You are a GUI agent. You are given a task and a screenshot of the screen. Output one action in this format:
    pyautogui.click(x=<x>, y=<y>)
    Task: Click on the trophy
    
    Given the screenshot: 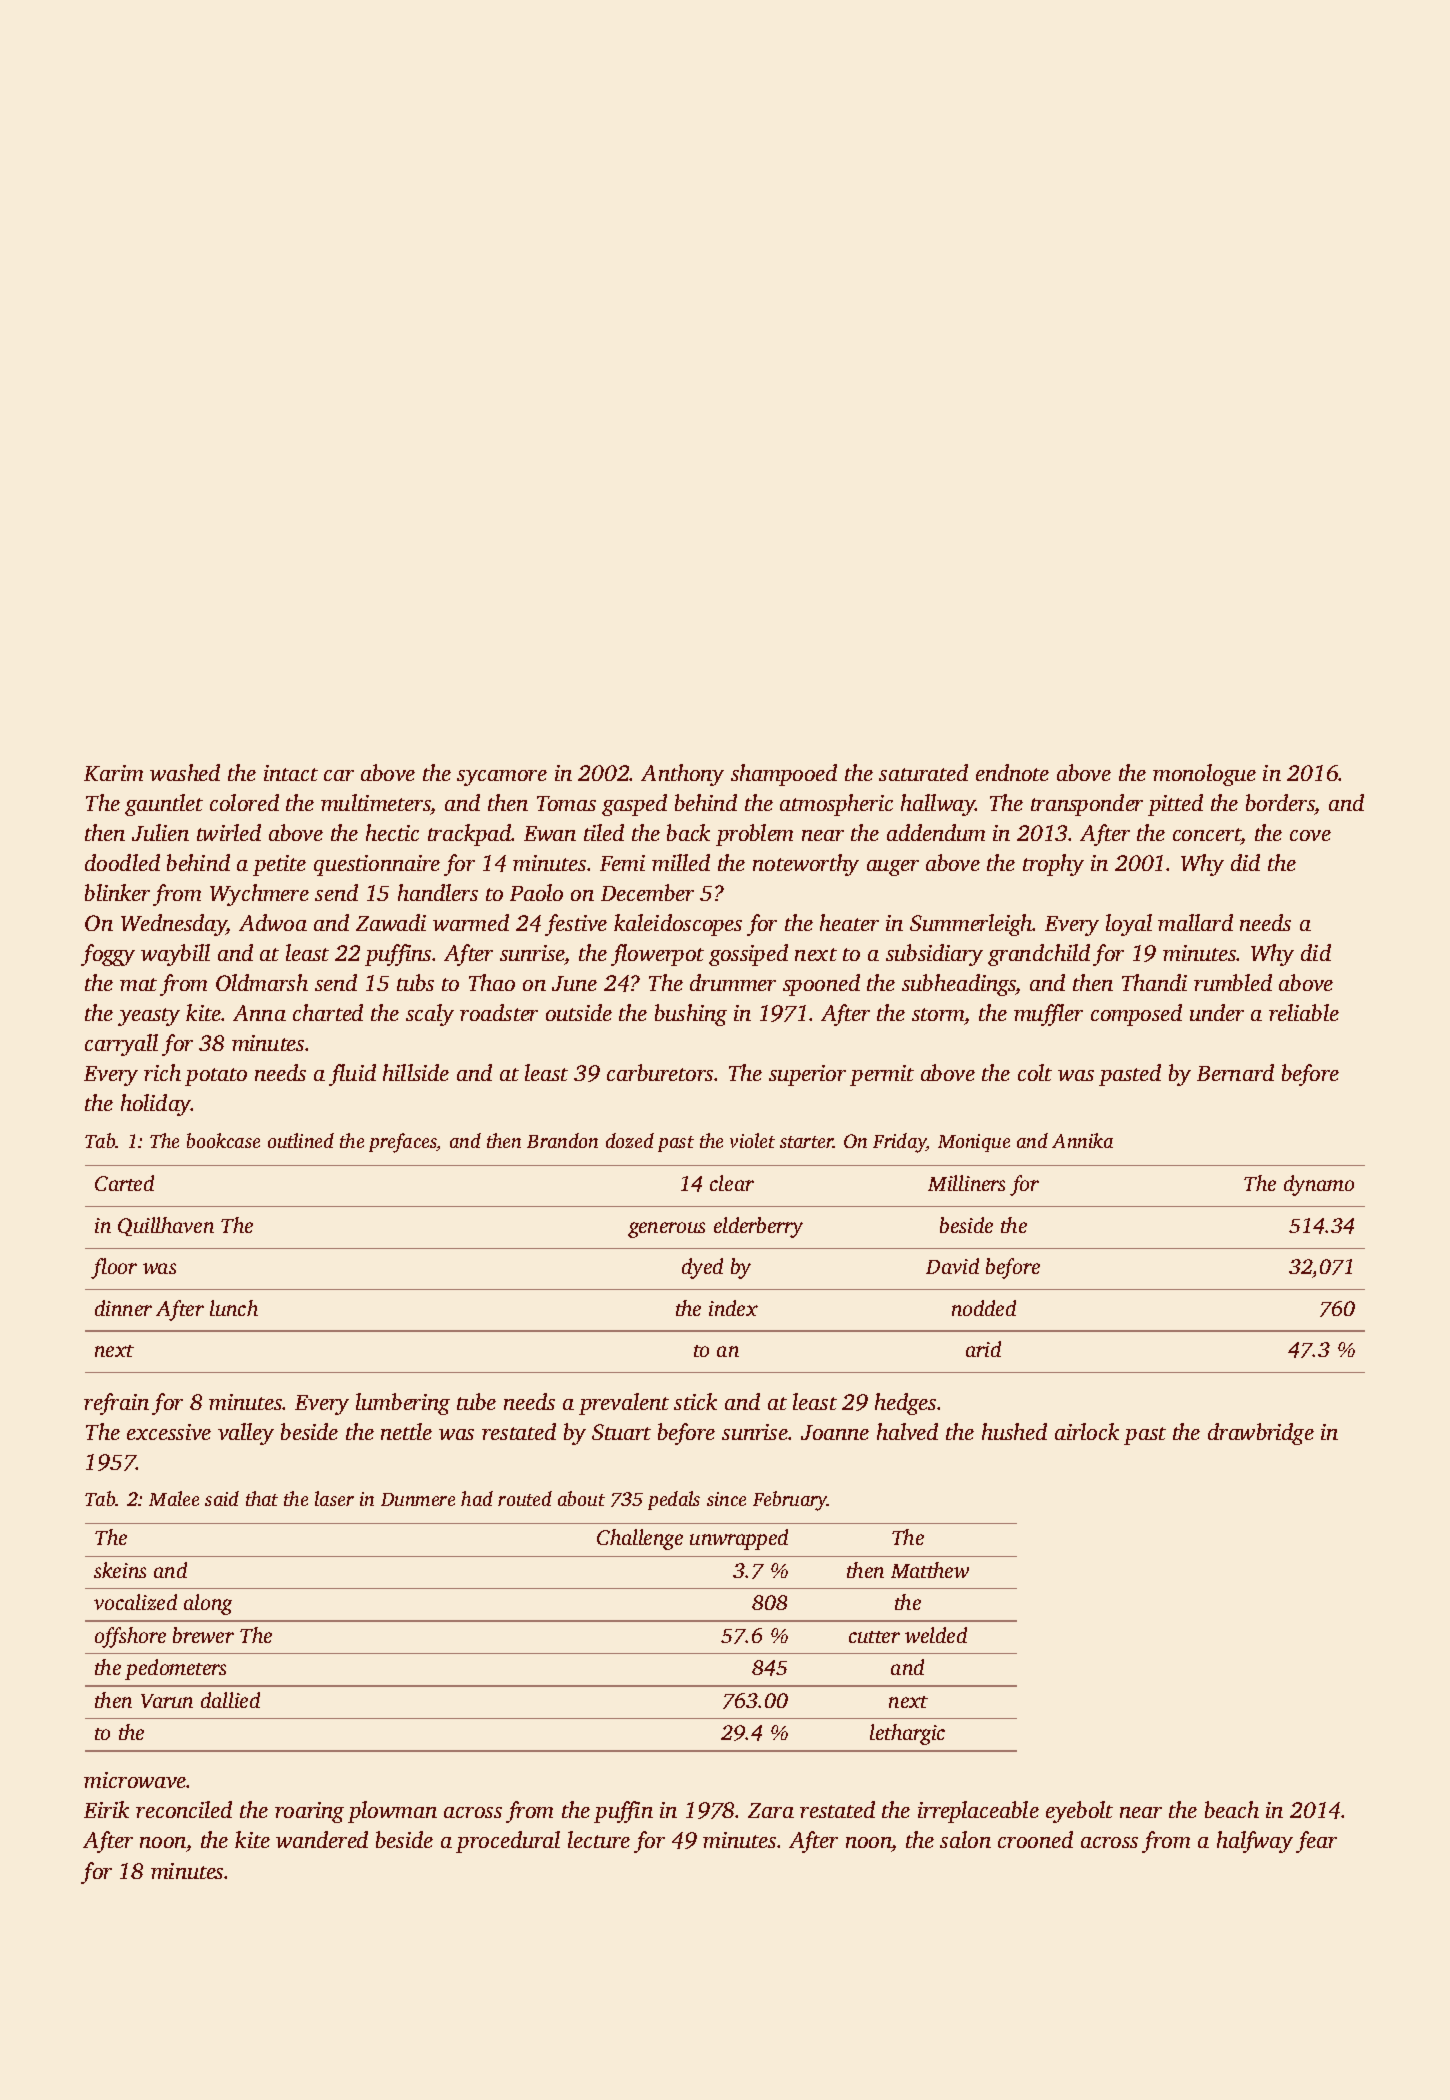 What is the action you would take?
    pyautogui.click(x=1053, y=865)
